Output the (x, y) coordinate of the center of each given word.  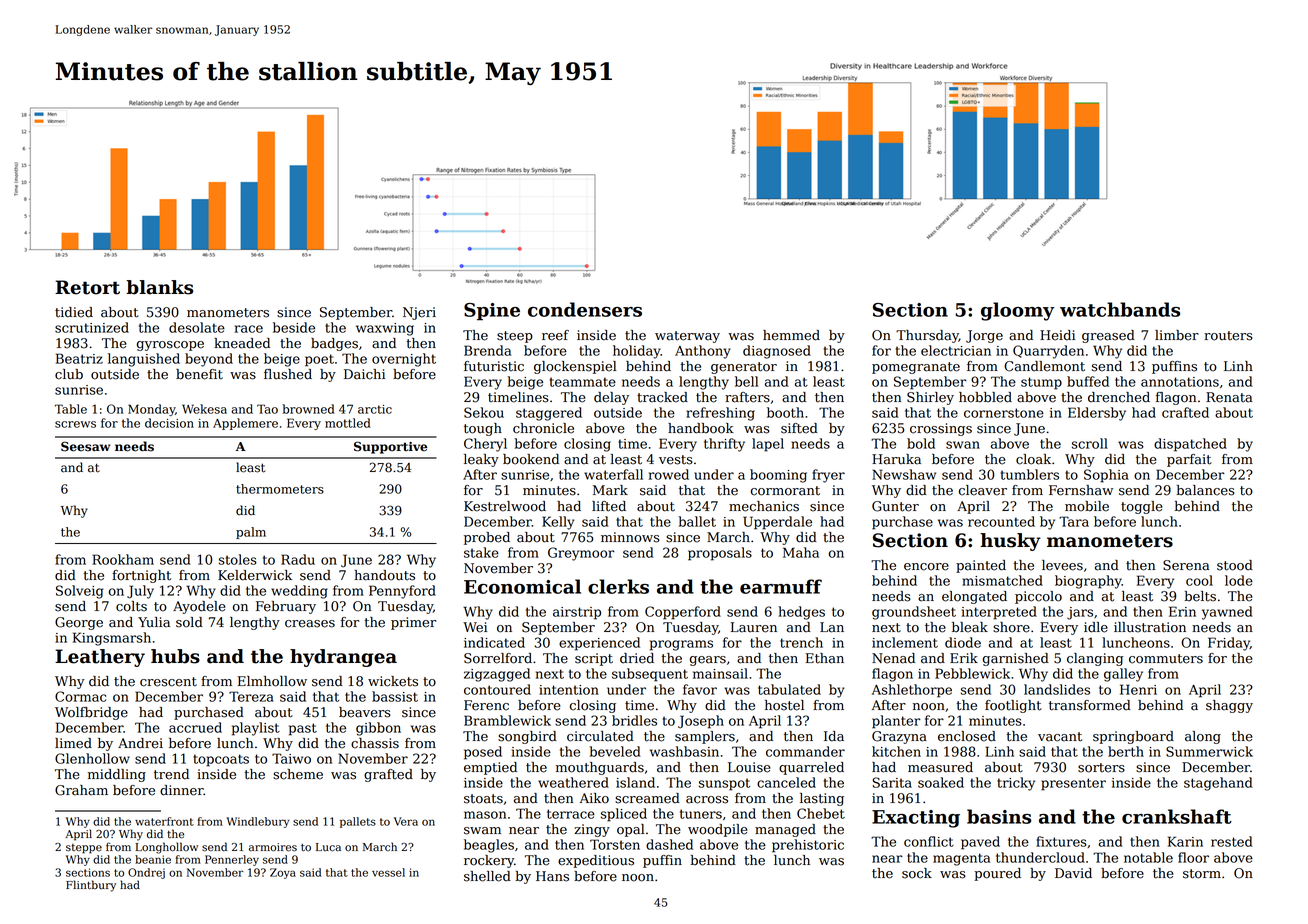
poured (997, 874)
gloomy (1017, 311)
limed (73, 743)
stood (1235, 565)
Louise (749, 767)
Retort (87, 287)
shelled (487, 876)
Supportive (390, 447)
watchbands (1120, 309)
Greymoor (581, 554)
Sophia (1106, 476)
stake (481, 552)
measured (940, 767)
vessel (388, 872)
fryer (828, 476)
